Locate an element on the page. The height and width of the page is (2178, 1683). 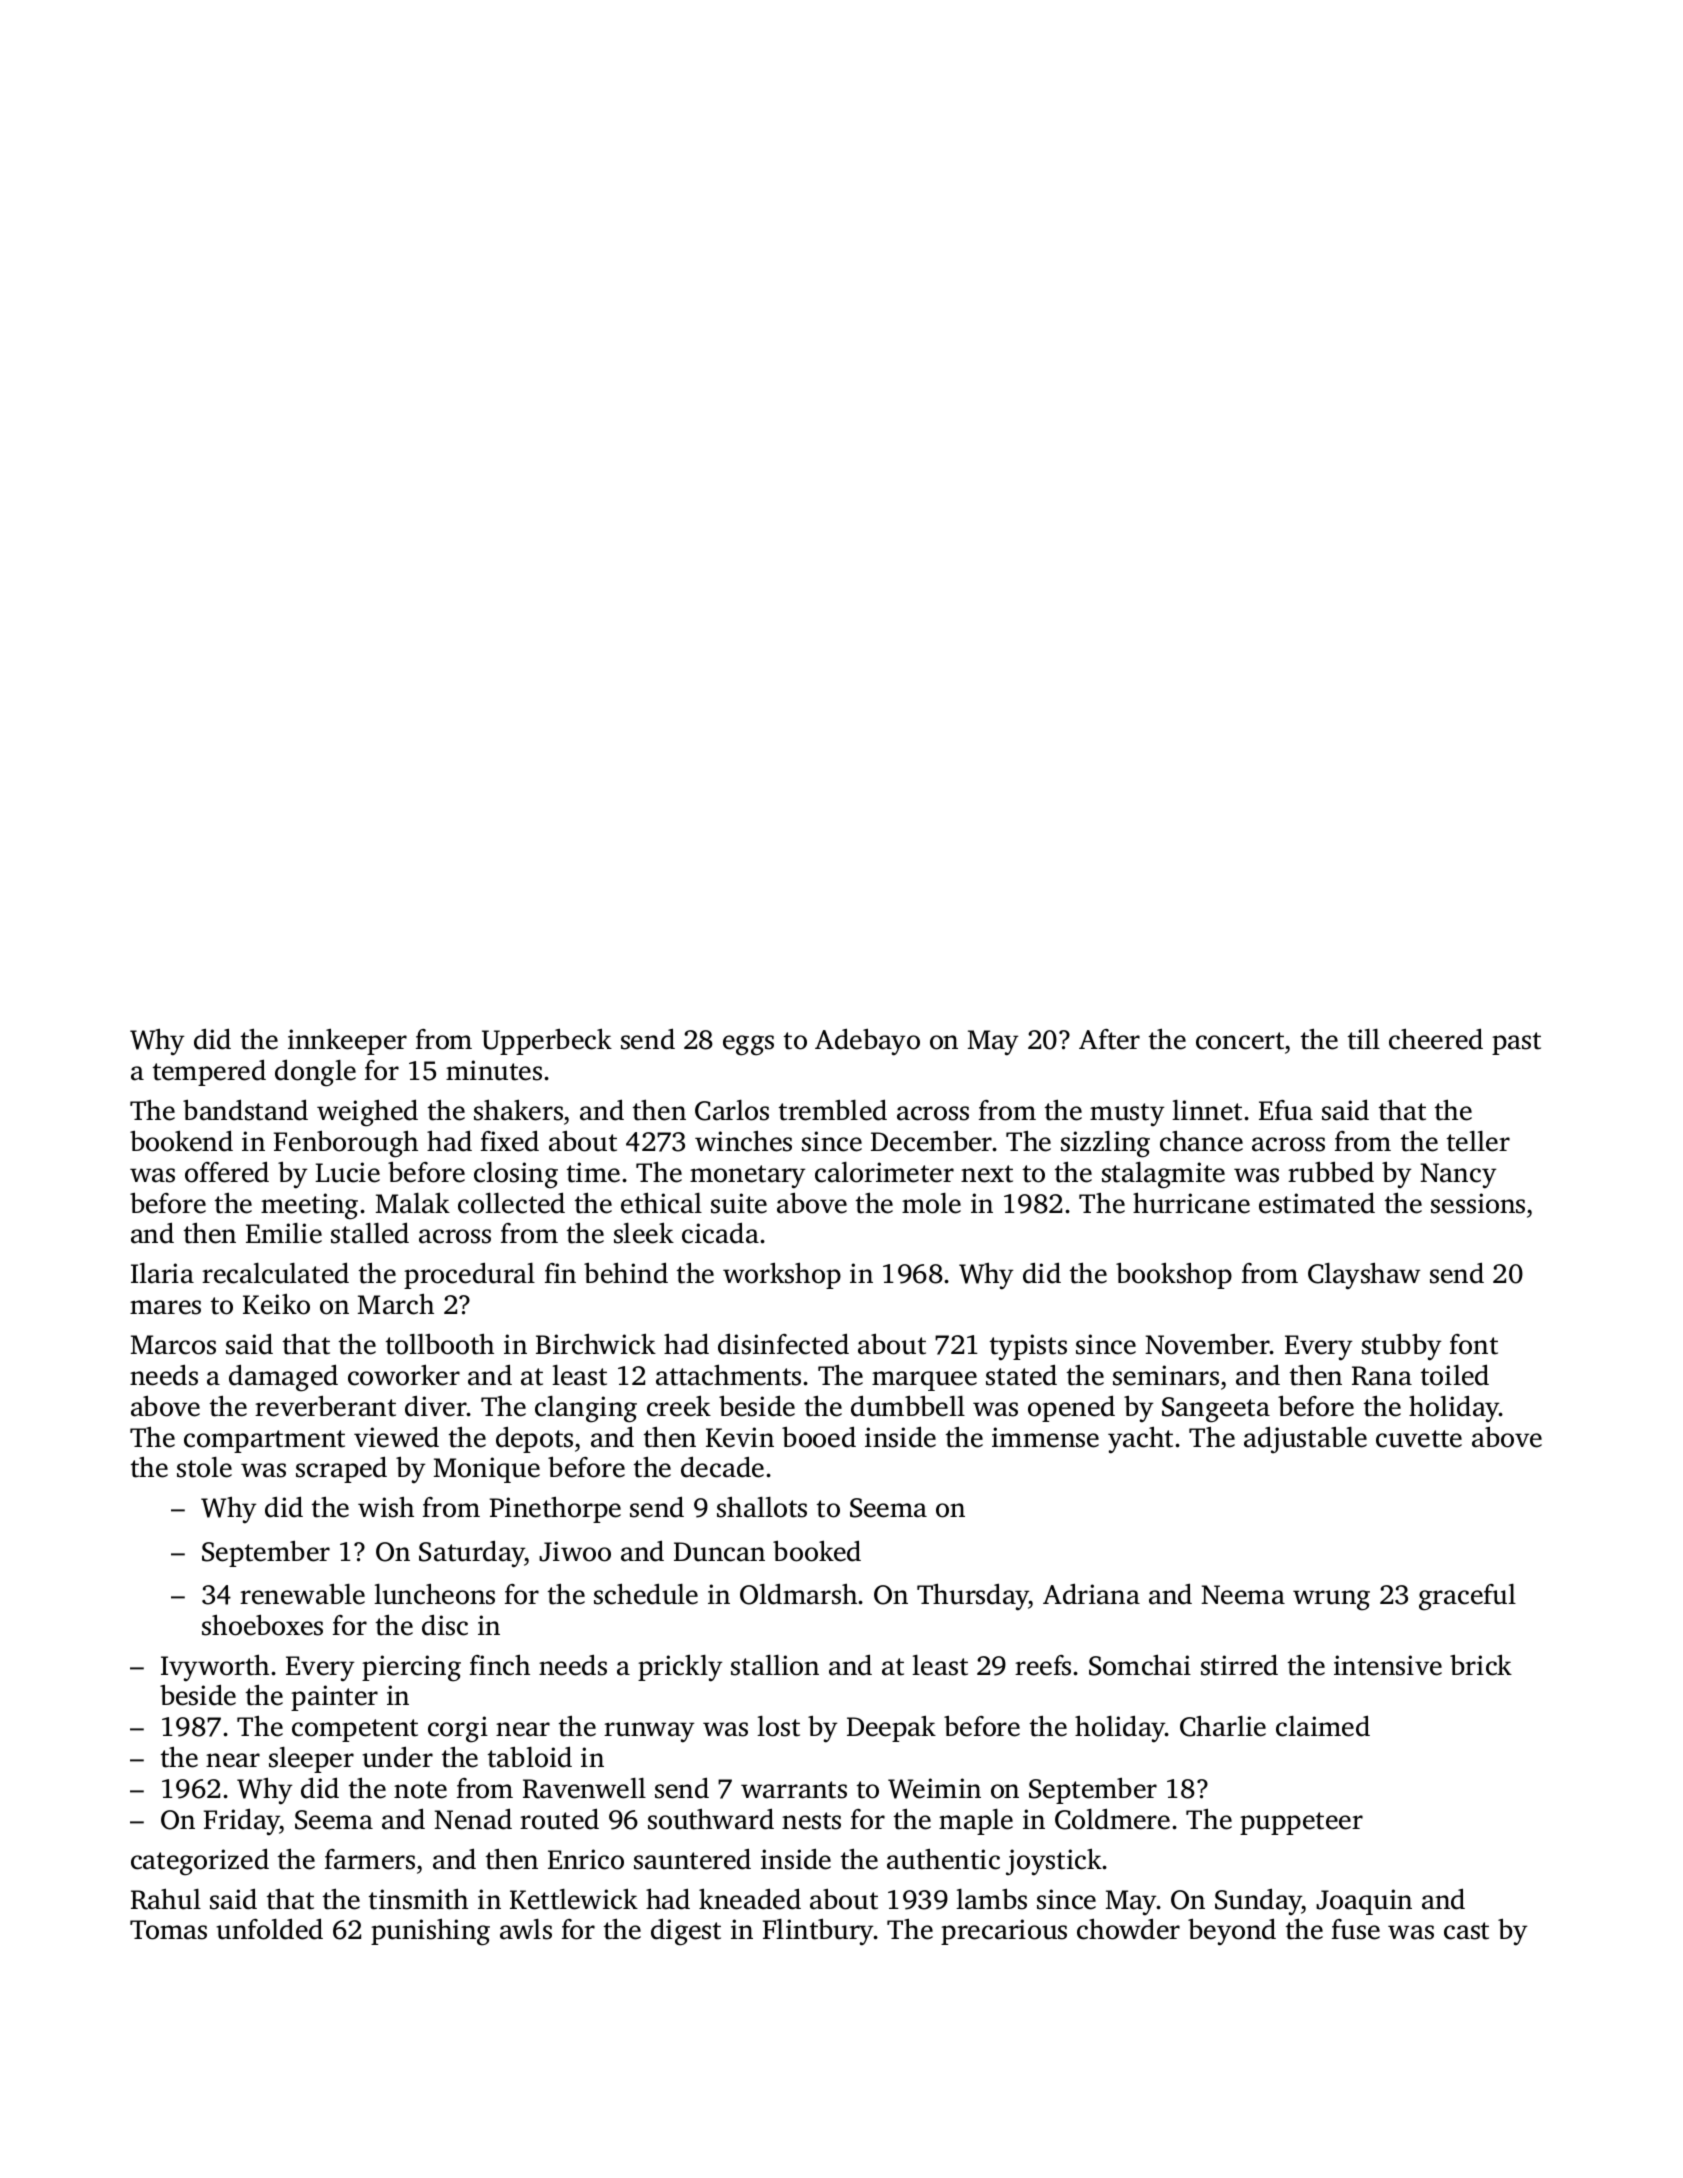
shallots is located at coordinates (762, 1507).
